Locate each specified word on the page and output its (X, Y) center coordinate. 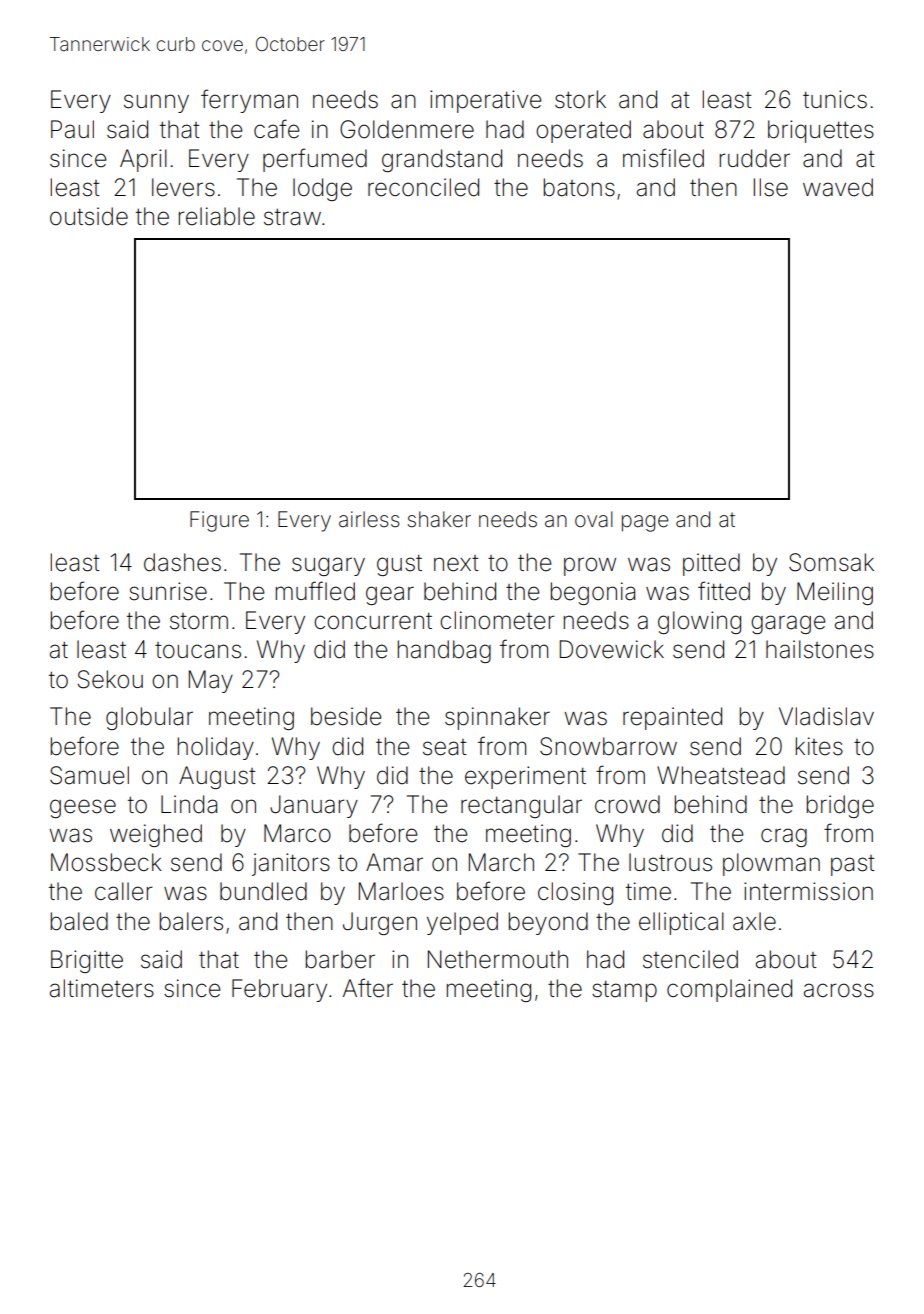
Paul (72, 129)
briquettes (821, 131)
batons (579, 187)
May (211, 681)
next (456, 563)
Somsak (831, 562)
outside (89, 216)
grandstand (442, 160)
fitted (724, 591)
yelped (462, 923)
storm (199, 621)
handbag (444, 651)
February (279, 990)
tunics (835, 99)
